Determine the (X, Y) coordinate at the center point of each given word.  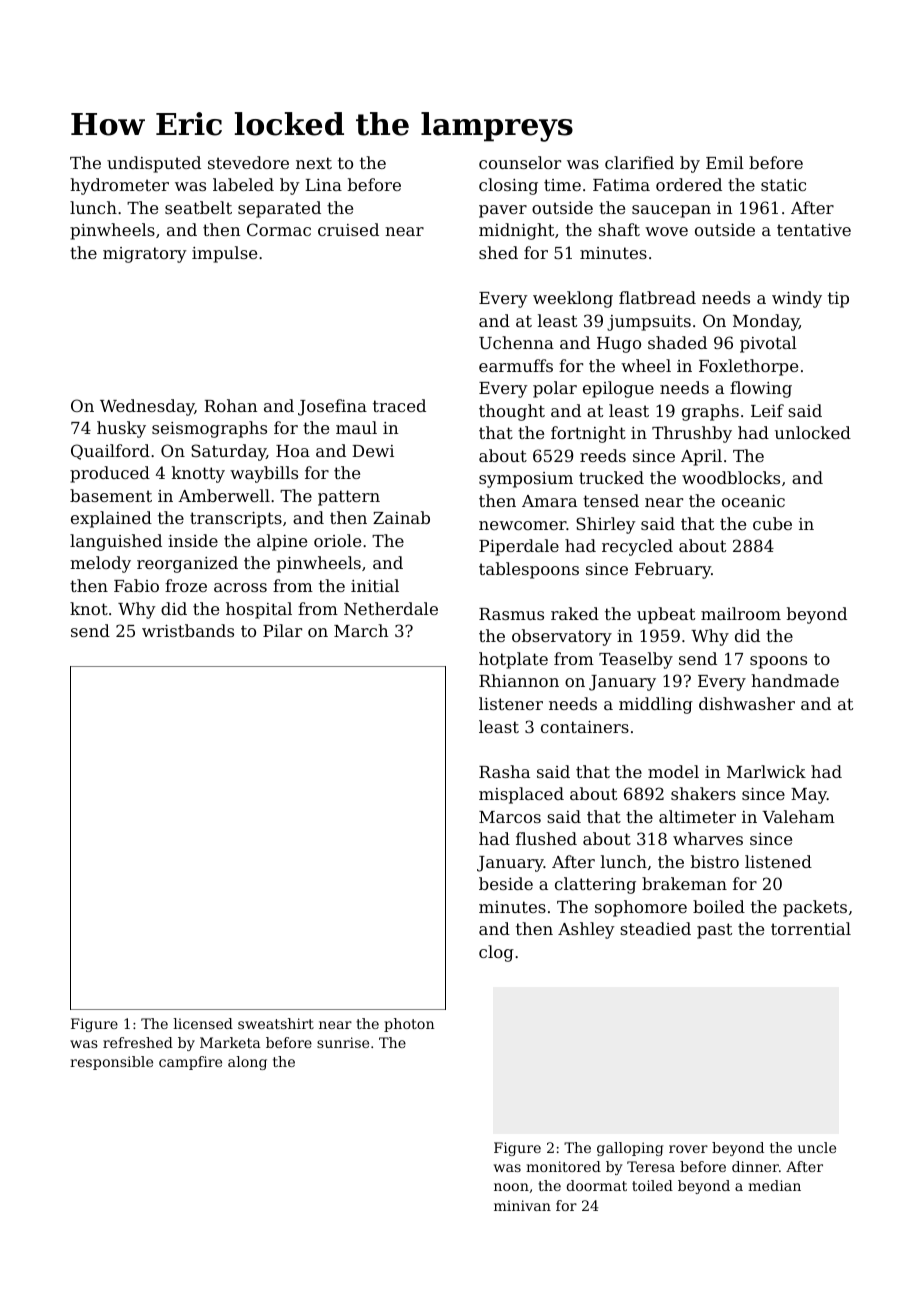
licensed (203, 1023)
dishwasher (747, 703)
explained (111, 519)
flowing (761, 389)
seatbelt (198, 207)
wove (666, 231)
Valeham (798, 816)
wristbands (188, 630)
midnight (516, 231)
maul (356, 427)
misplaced (521, 795)
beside (506, 883)
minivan (522, 1205)
